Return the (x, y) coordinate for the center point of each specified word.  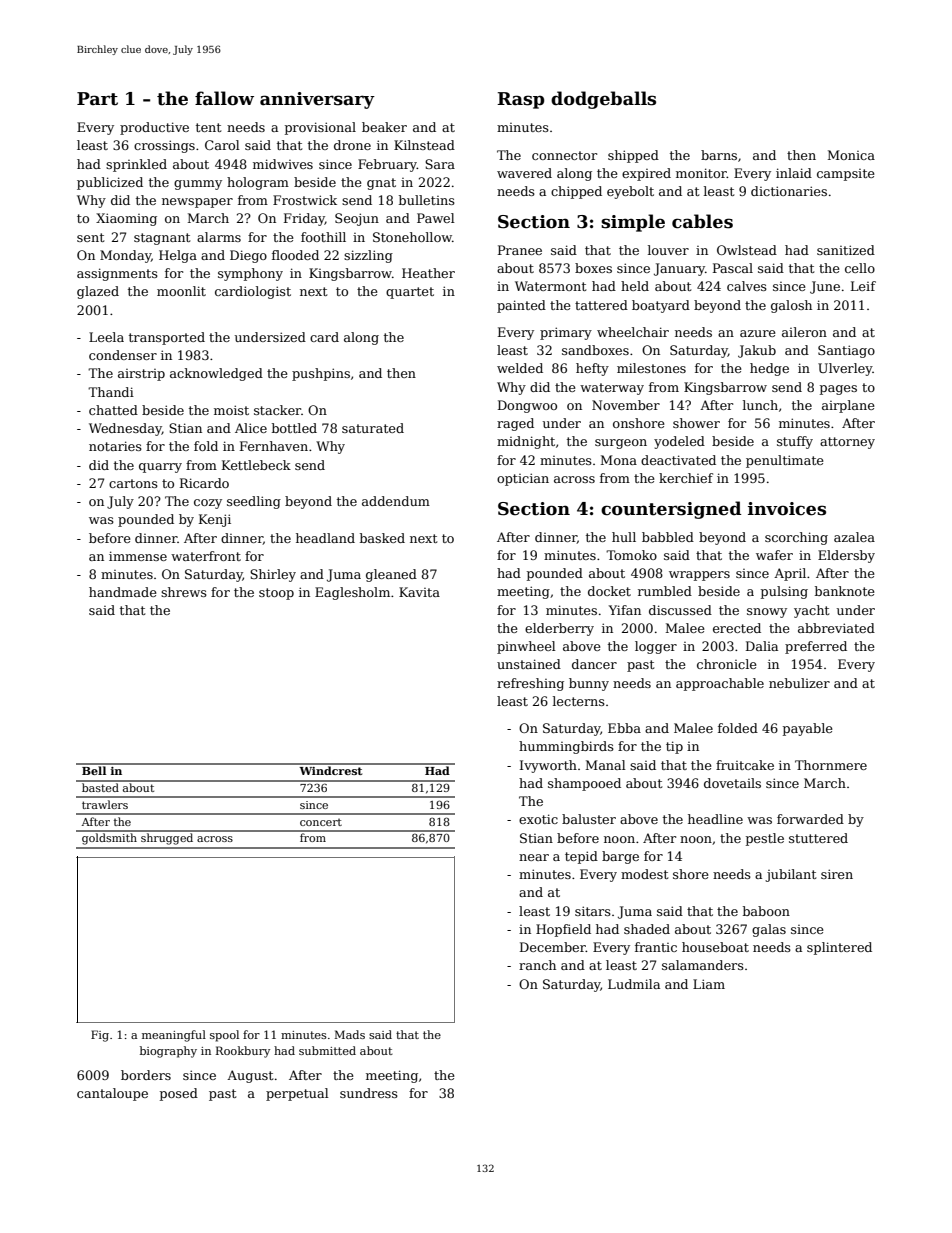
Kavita (419, 592)
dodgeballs (603, 100)
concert (321, 822)
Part (97, 99)
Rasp (521, 100)
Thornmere (831, 765)
